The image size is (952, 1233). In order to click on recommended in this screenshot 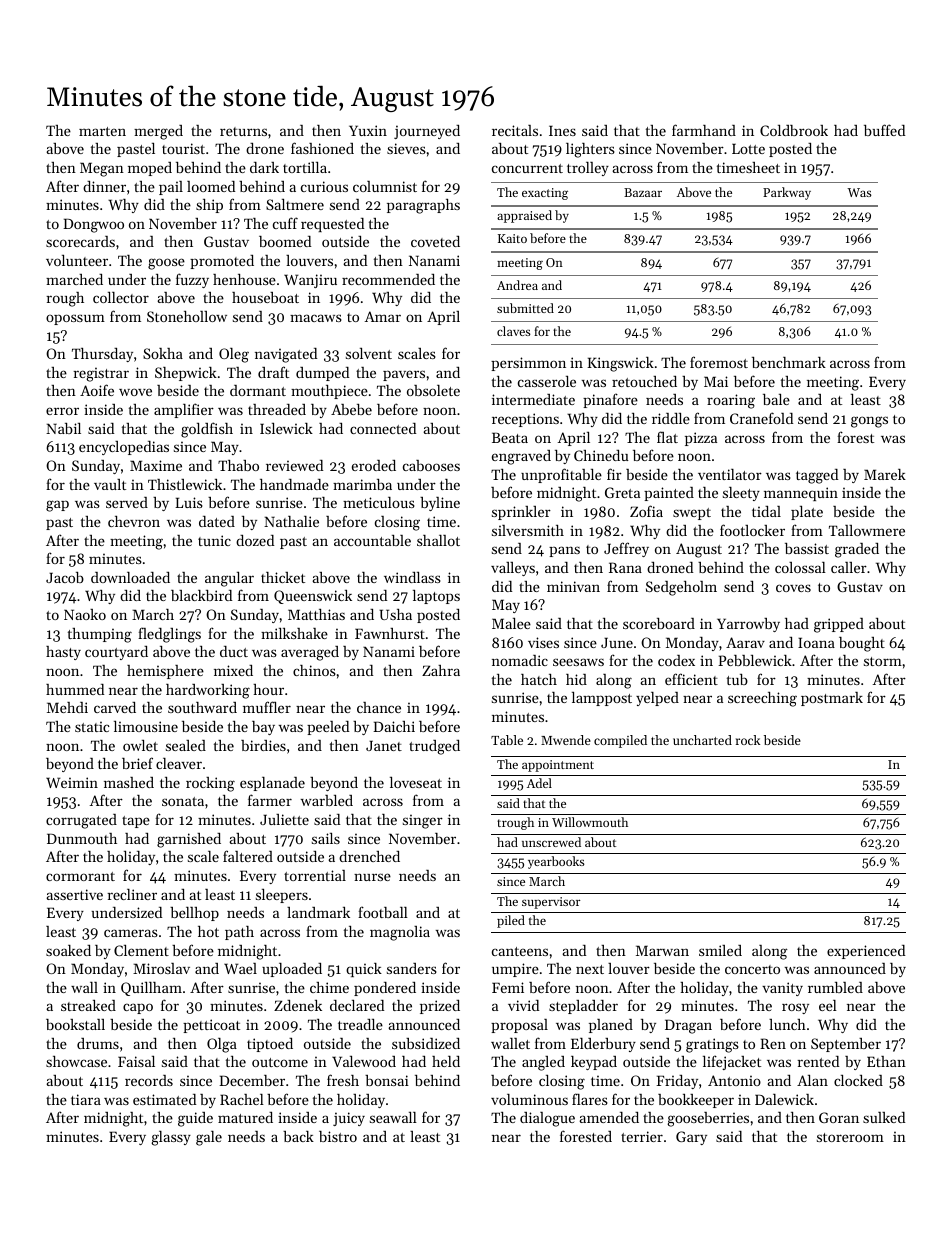, I will do `click(388, 279)`.
